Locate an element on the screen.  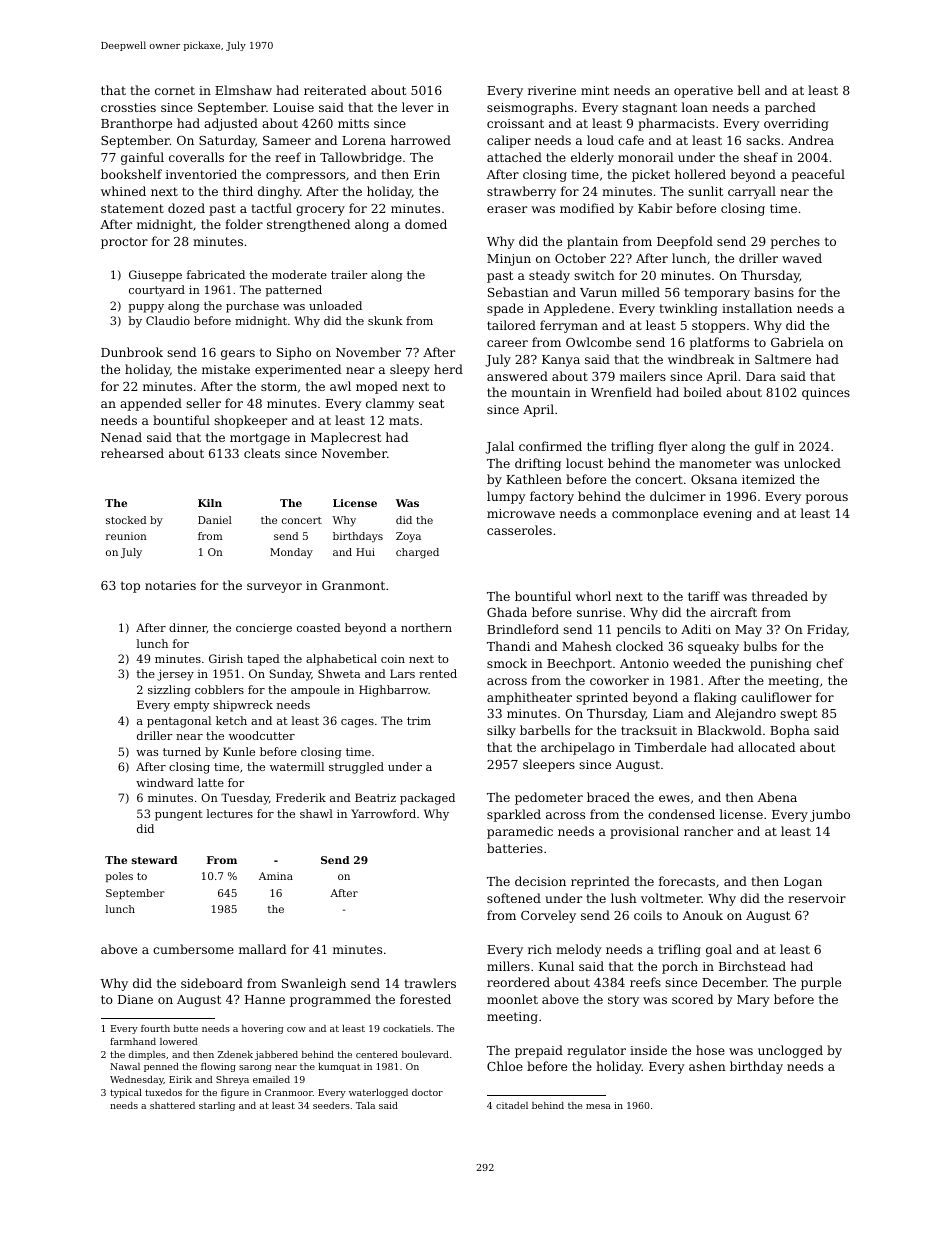
trailer is located at coordinates (349, 274).
